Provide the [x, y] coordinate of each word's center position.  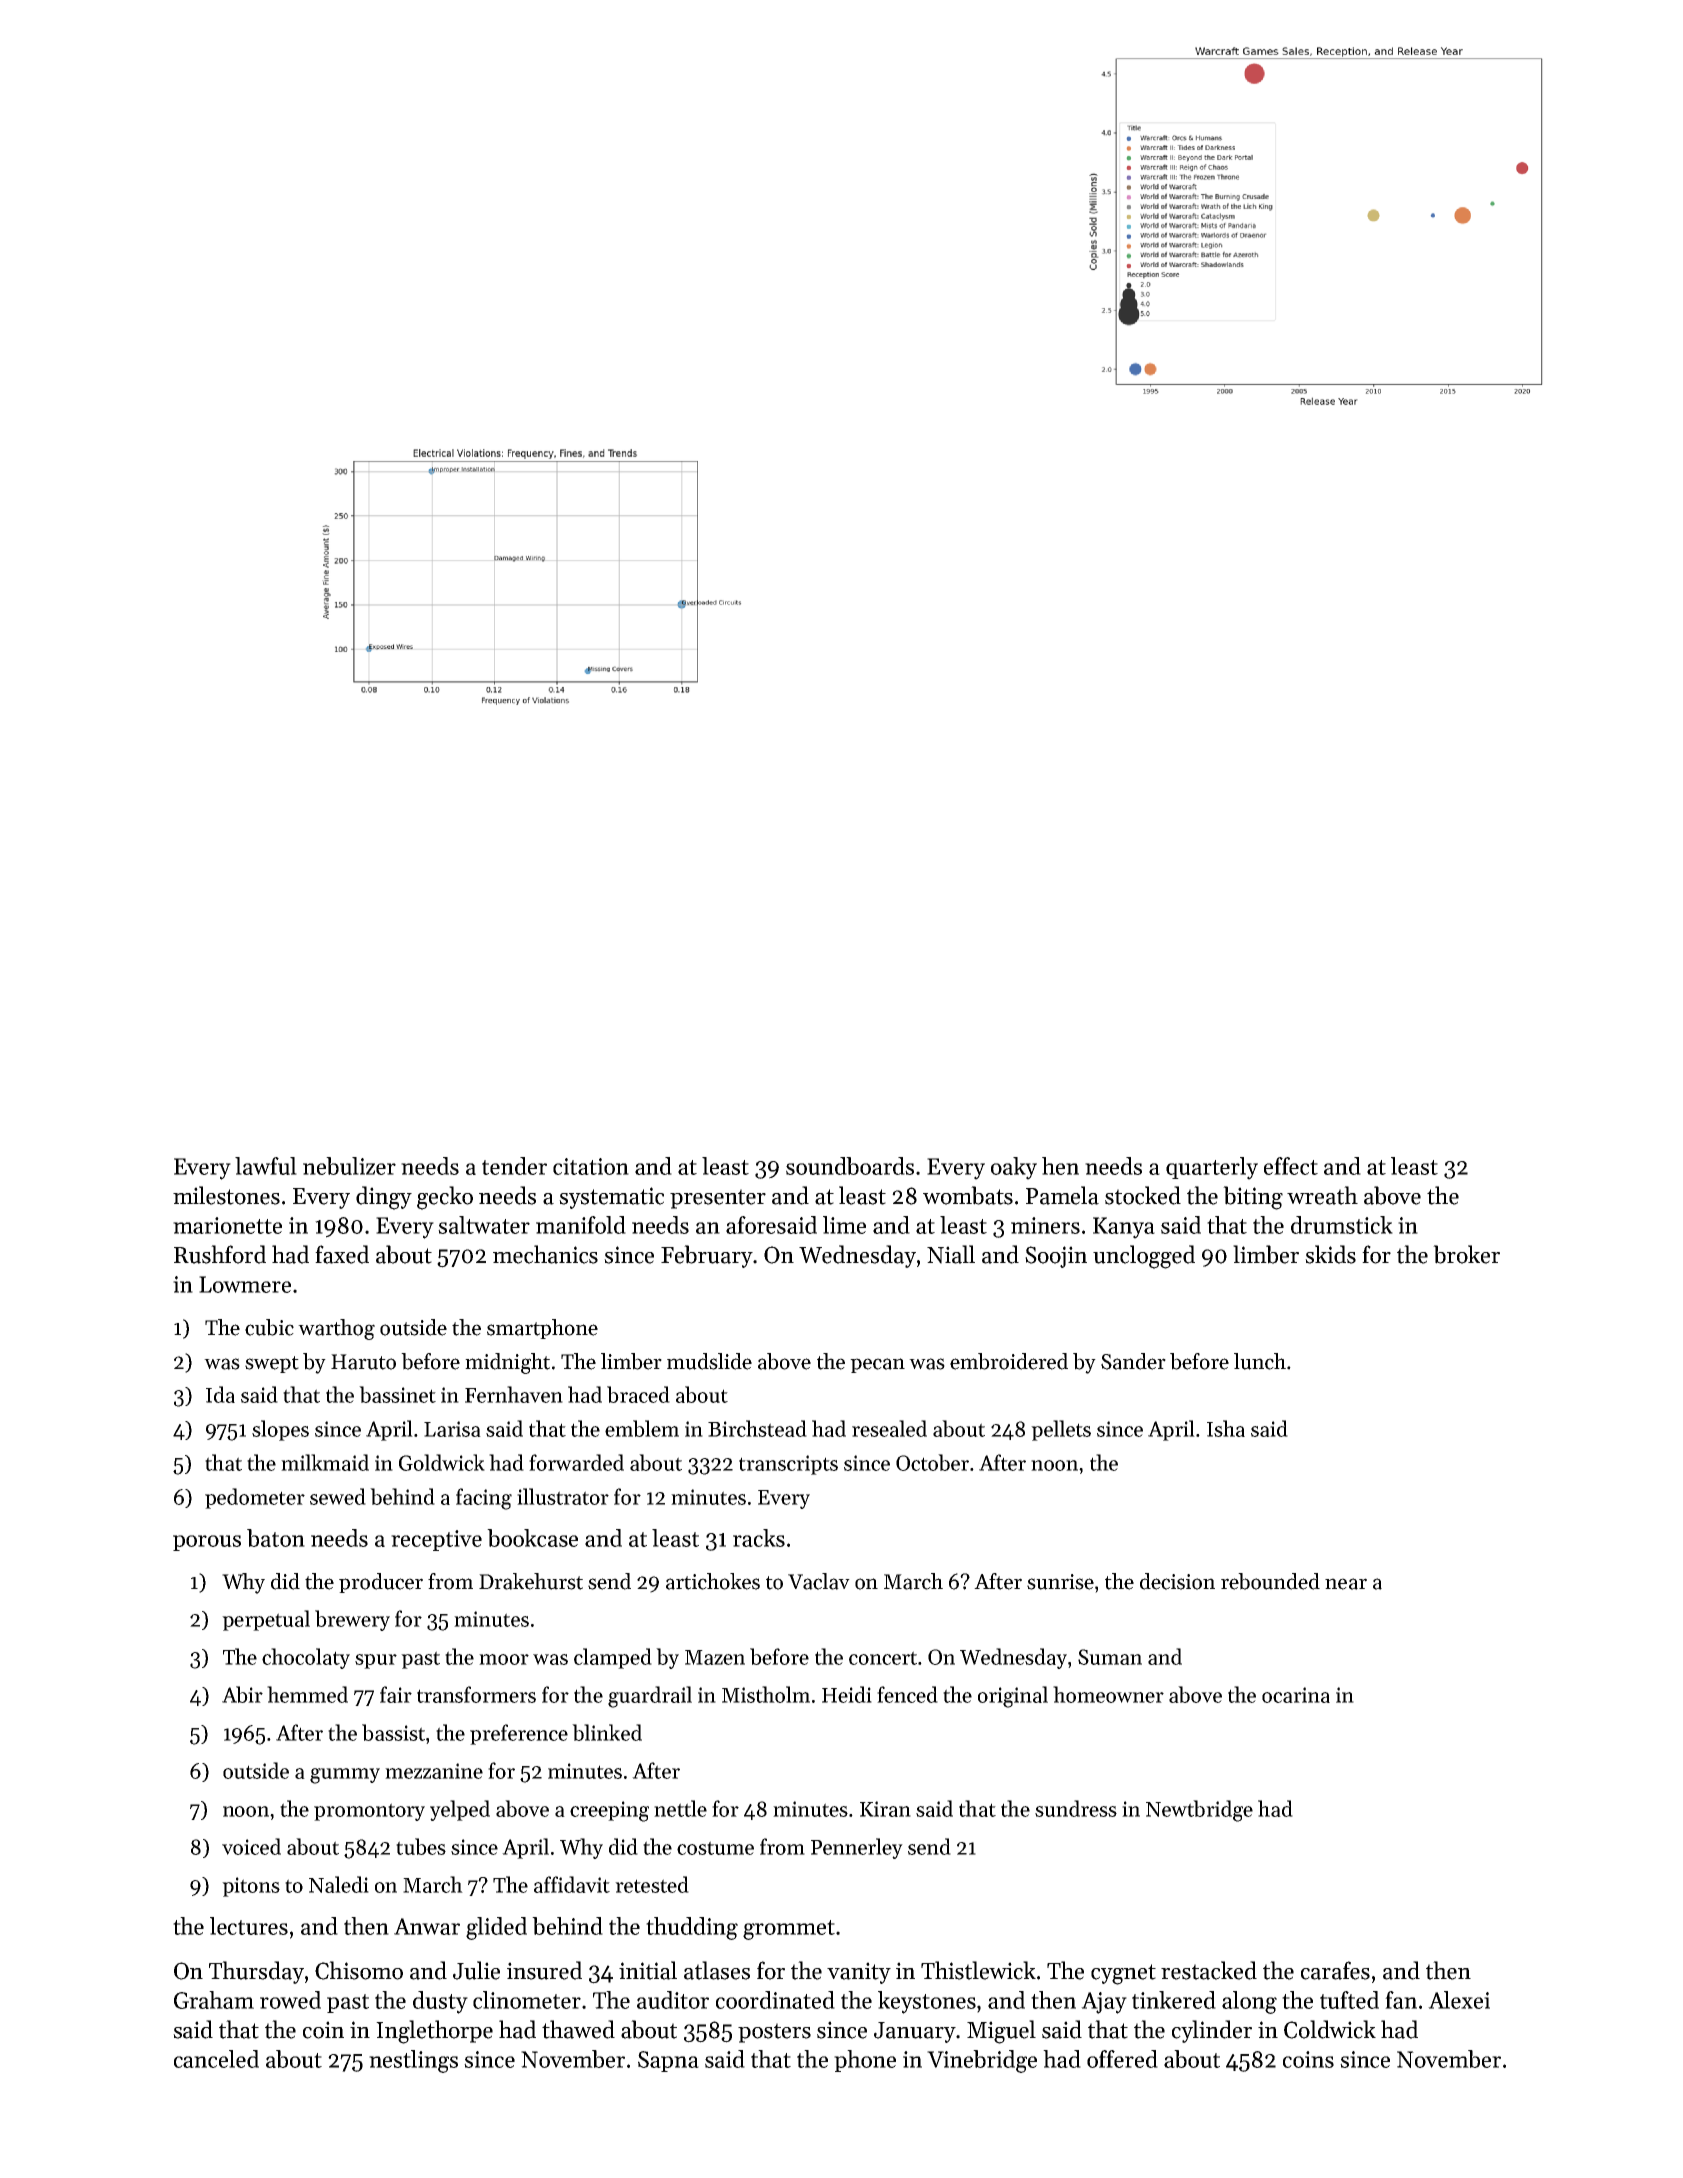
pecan [877, 1365]
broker [1466, 1254]
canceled [216, 2059]
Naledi [339, 1884]
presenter [718, 1199]
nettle [680, 1808]
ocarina [1296, 1695]
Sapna [668, 2061]
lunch [1260, 1361]
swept [272, 1364]
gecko [445, 1198]
